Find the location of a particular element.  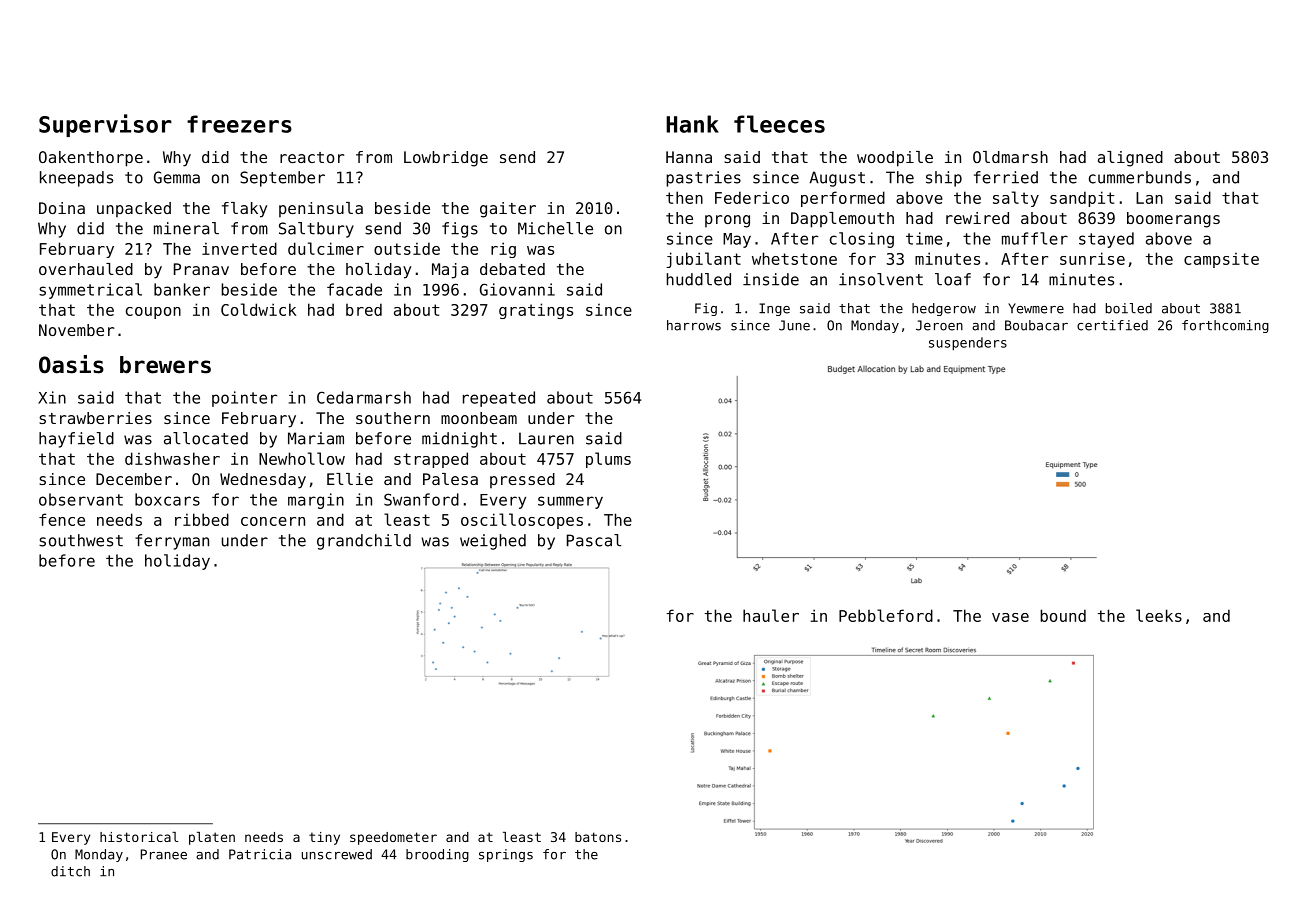

Pebbleford is located at coordinates (886, 615).
